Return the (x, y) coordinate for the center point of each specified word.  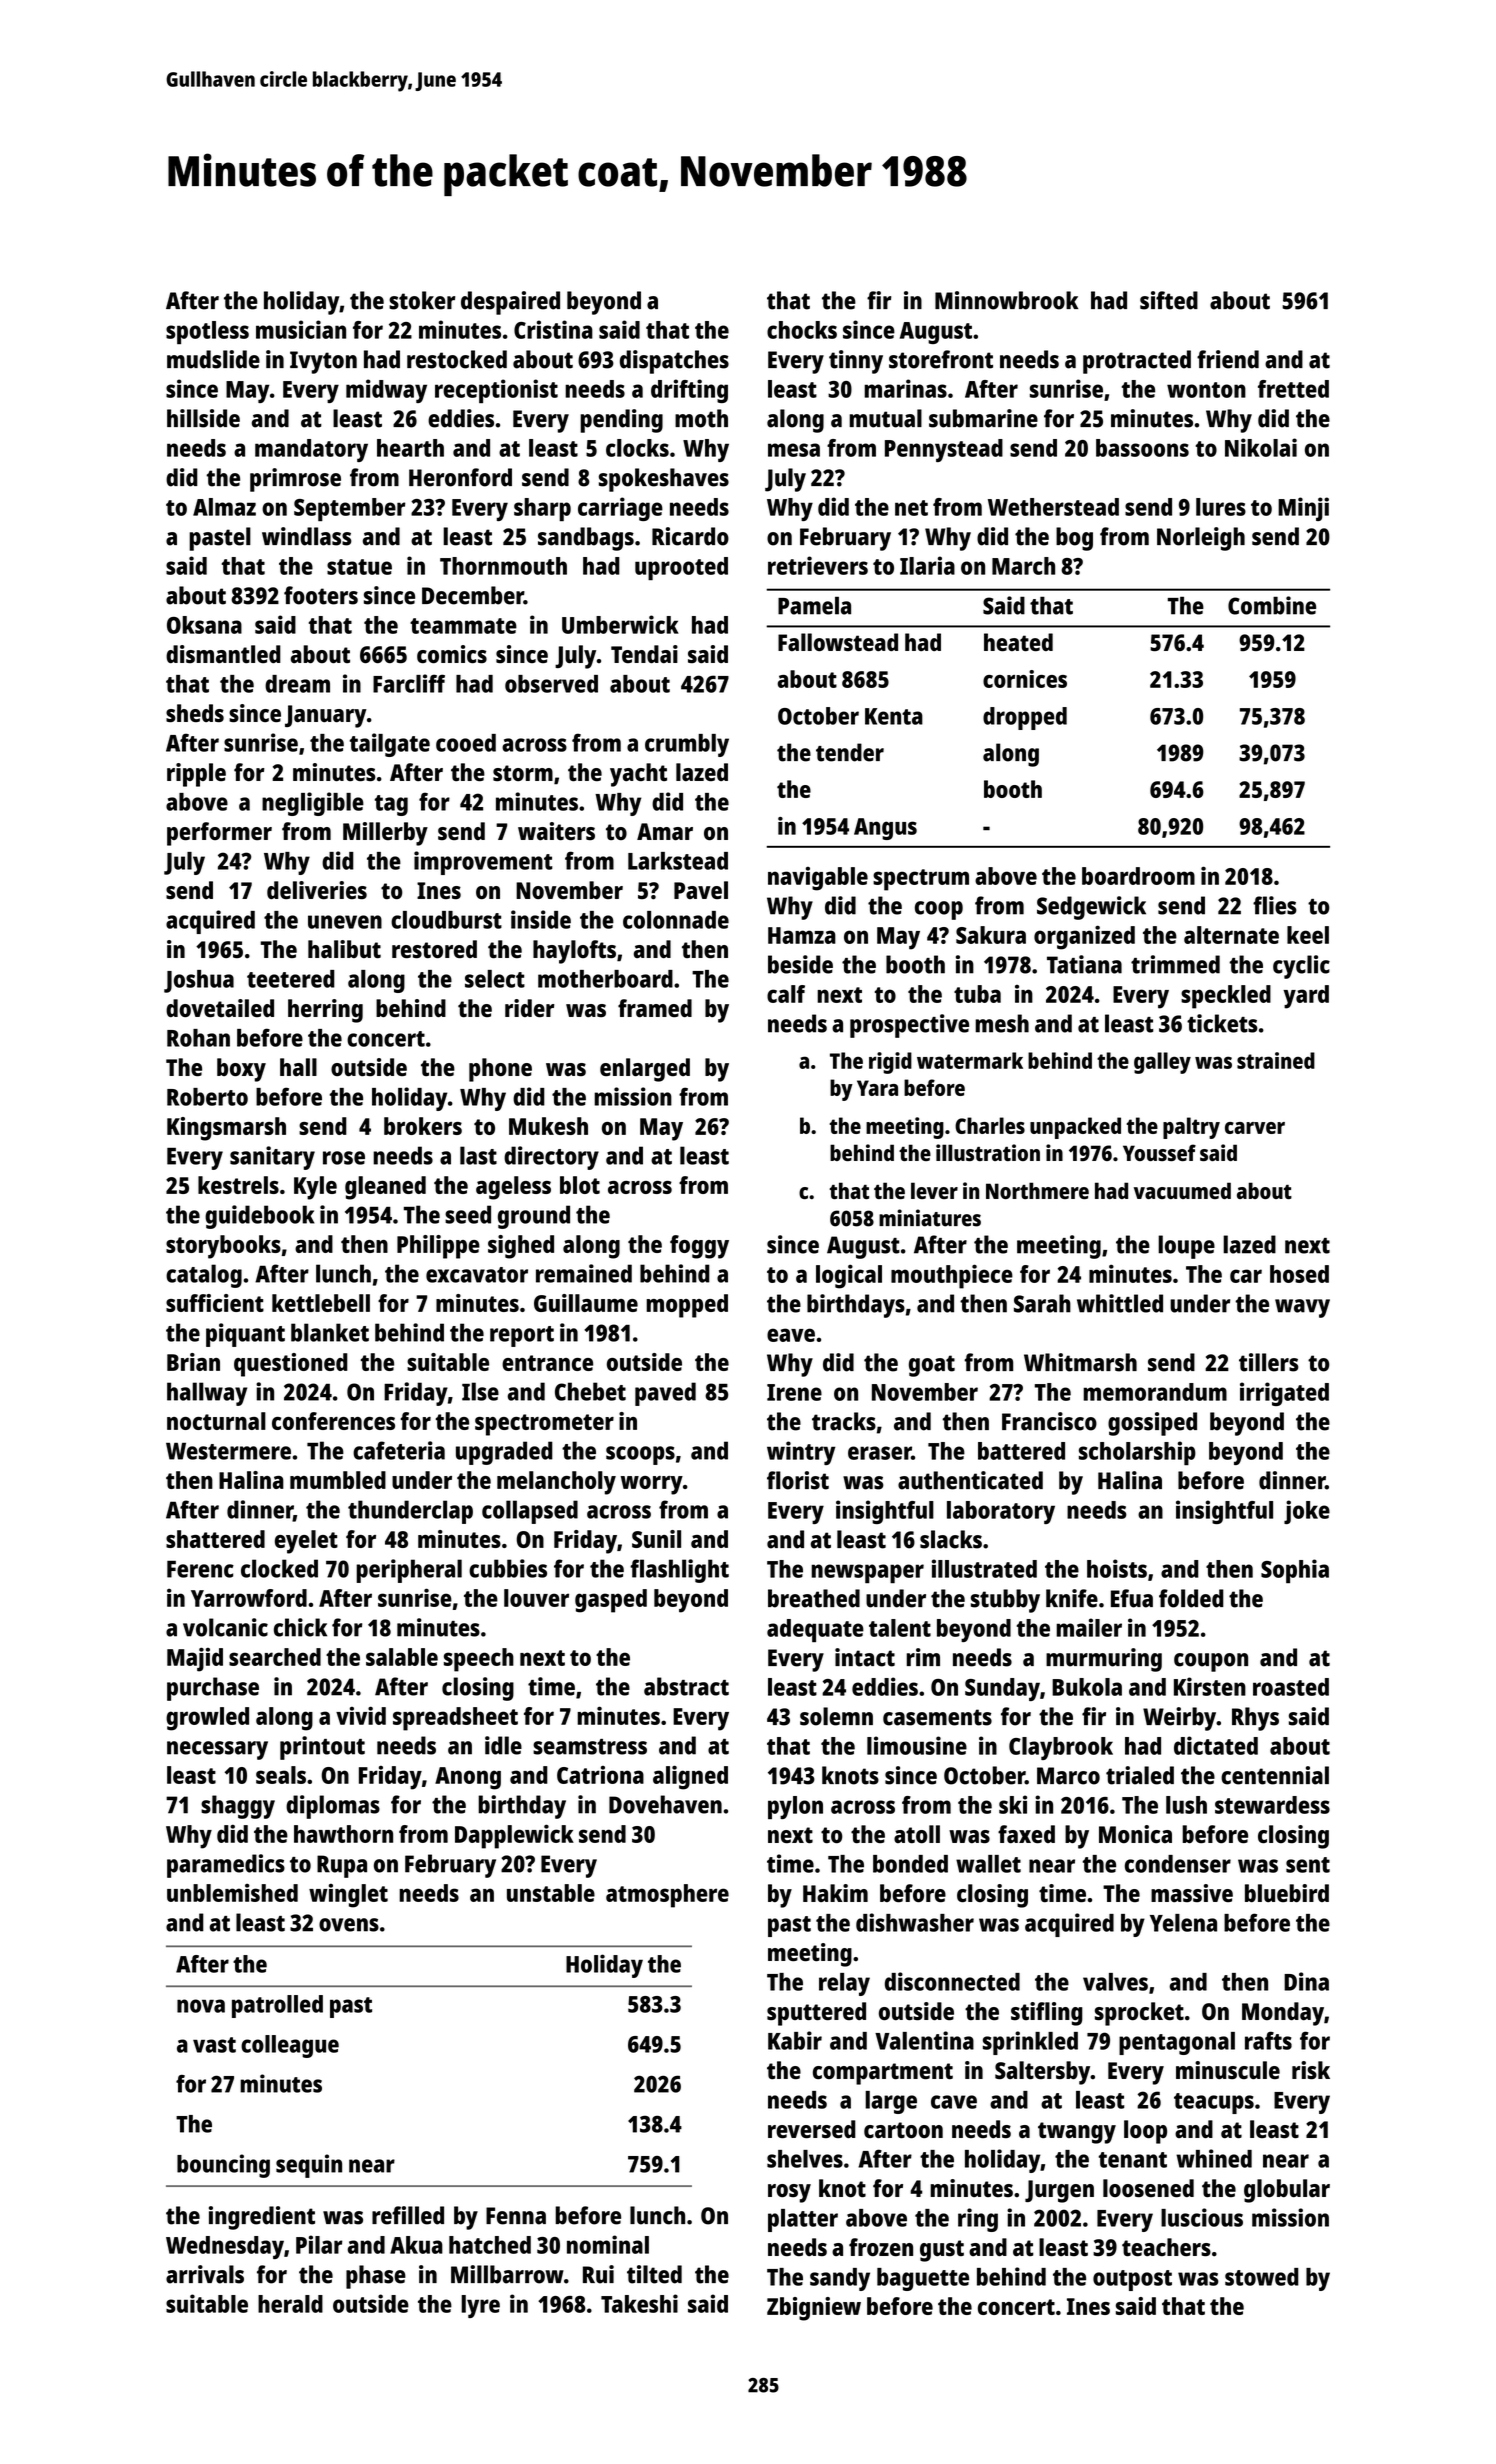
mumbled (338, 1480)
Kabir (795, 2040)
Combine (1272, 605)
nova (201, 2006)
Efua (1132, 1598)
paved (665, 1394)
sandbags (586, 539)
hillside (203, 418)
